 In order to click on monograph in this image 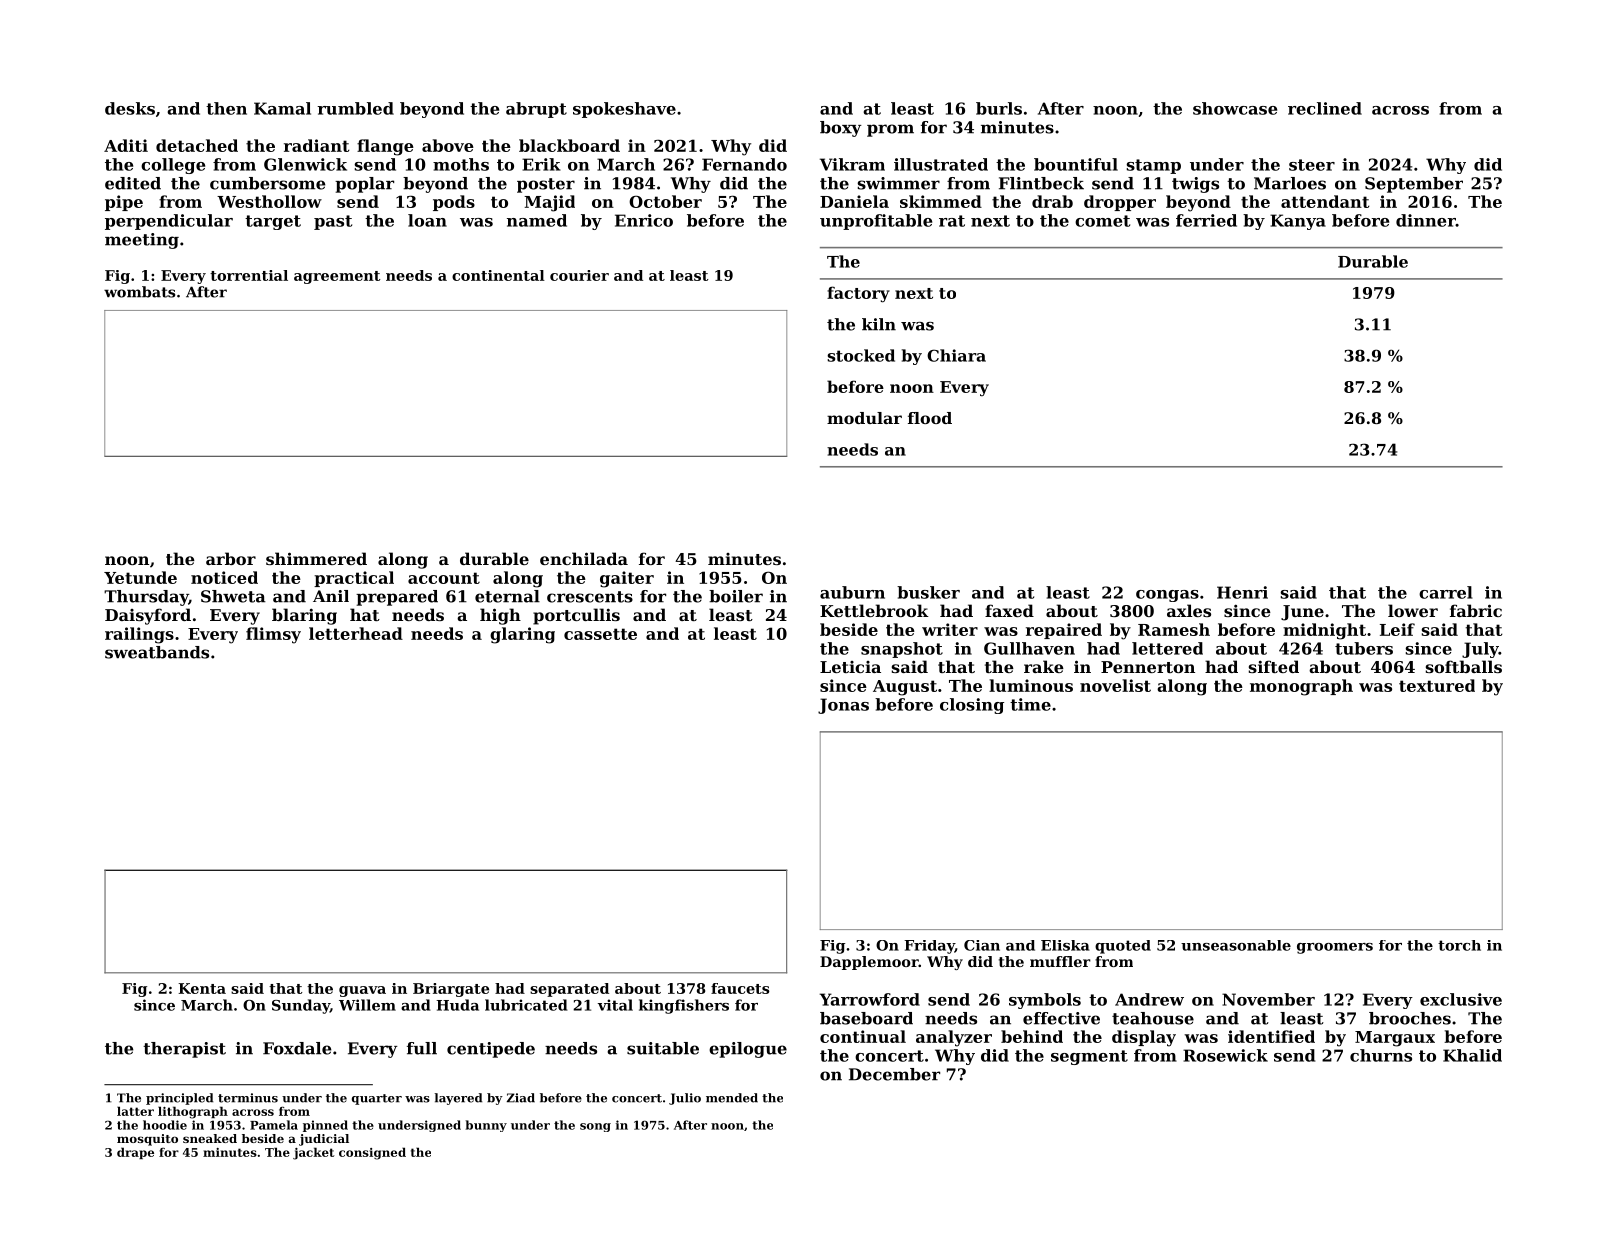, I will do `click(1301, 687)`.
